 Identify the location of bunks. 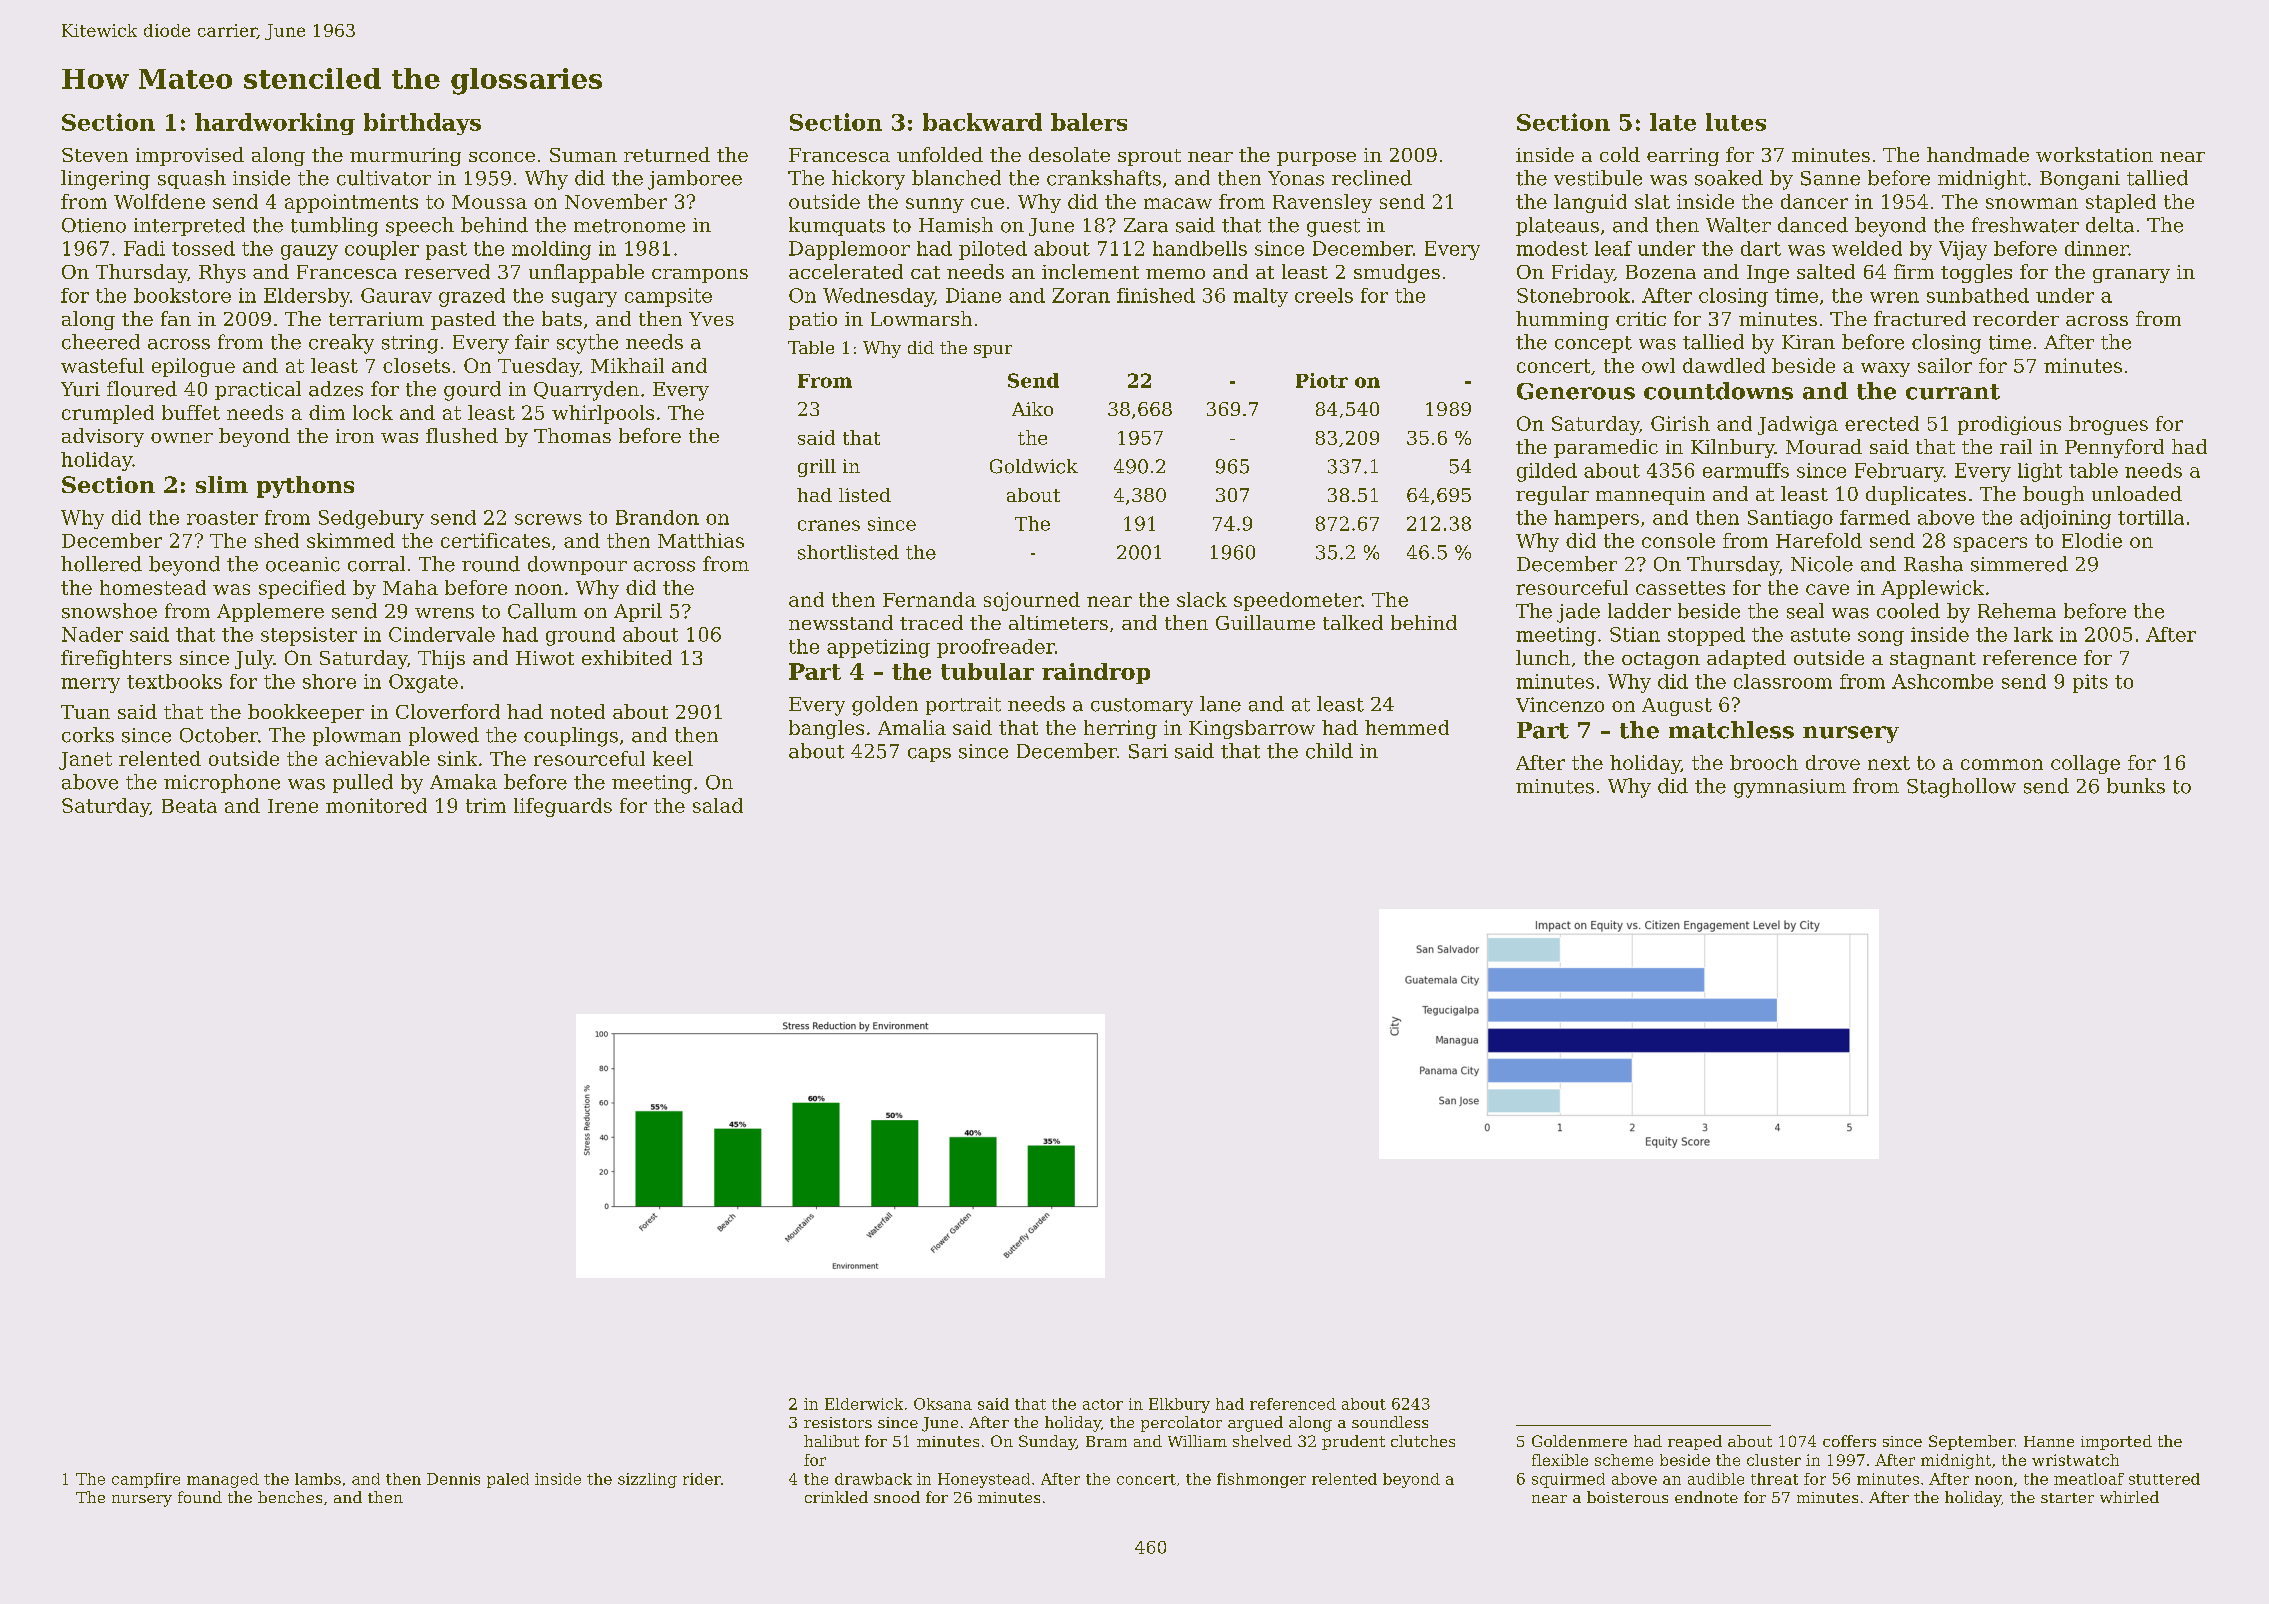
(2136, 786).
